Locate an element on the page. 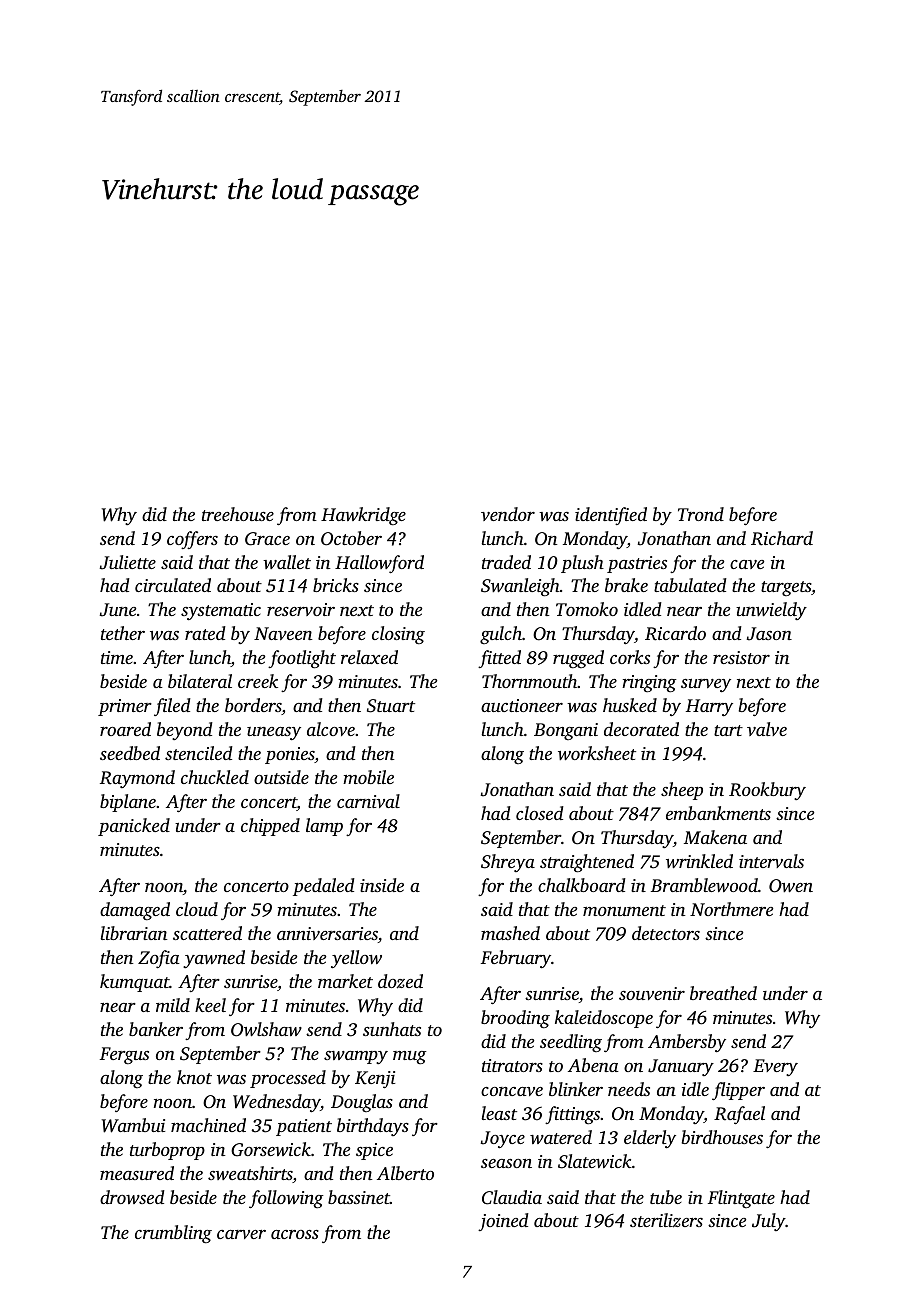 The width and height of the document is (924, 1311). June is located at coordinates (117, 610).
